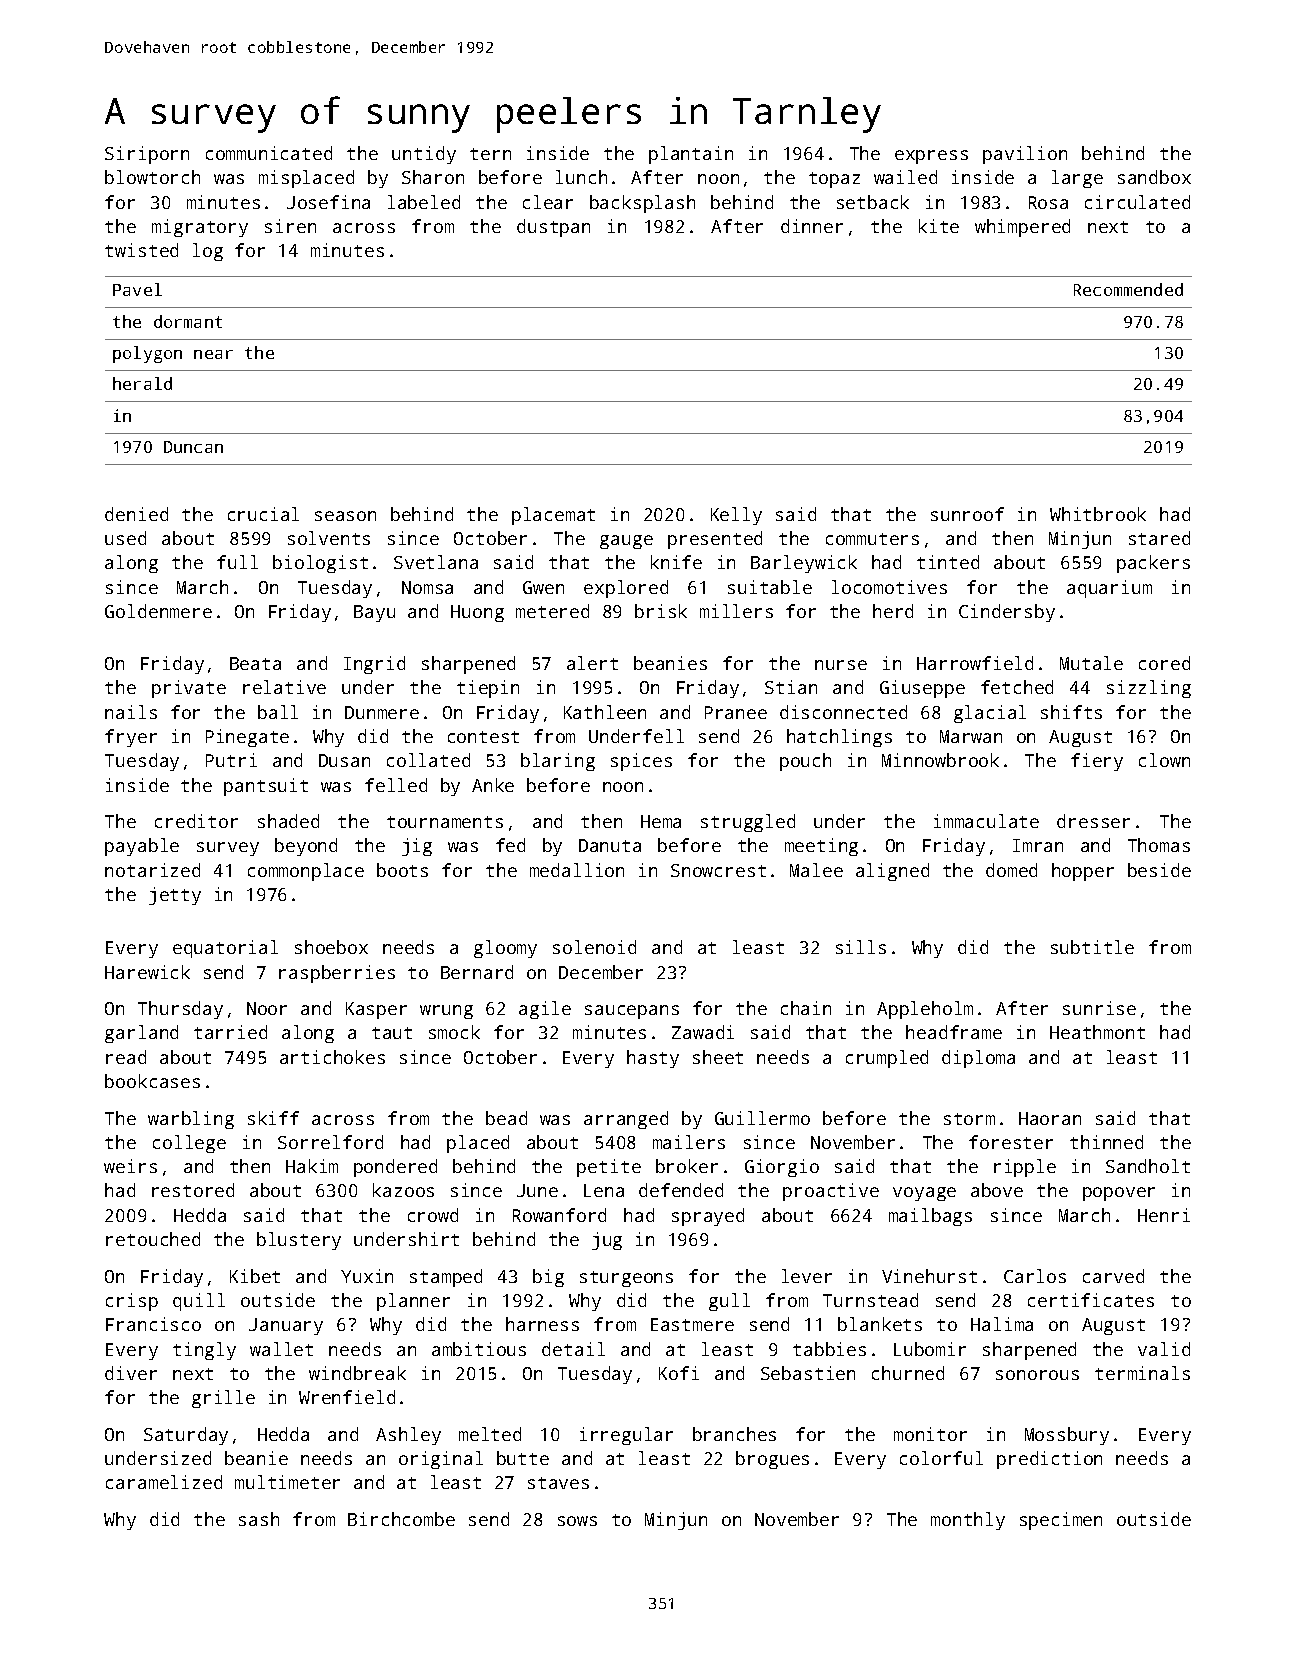 This document has height=1679, width=1297. What do you see at coordinates (939, 226) in the document?
I see `kite` at bounding box center [939, 226].
